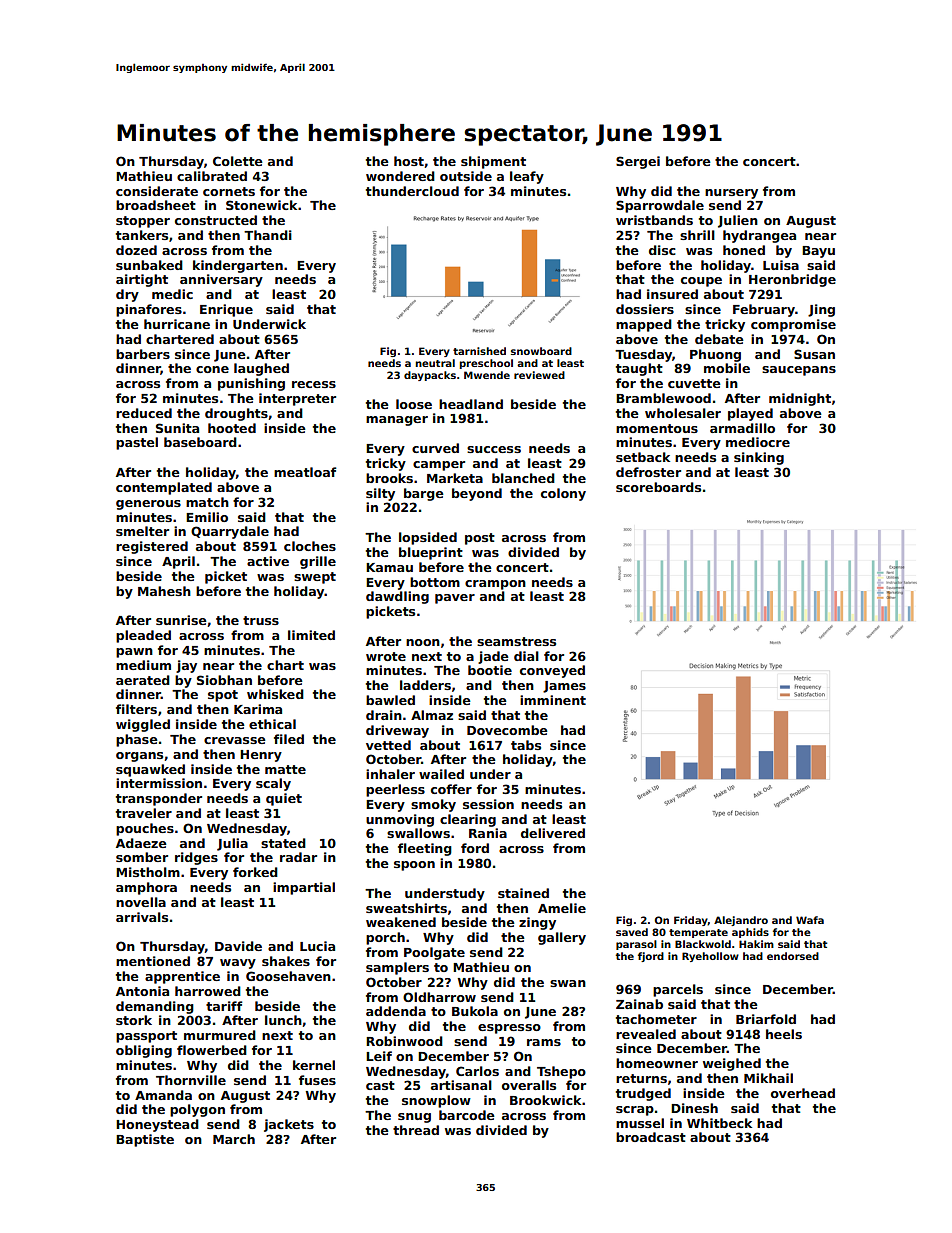  What do you see at coordinates (553, 833) in the screenshot?
I see `delivered` at bounding box center [553, 833].
